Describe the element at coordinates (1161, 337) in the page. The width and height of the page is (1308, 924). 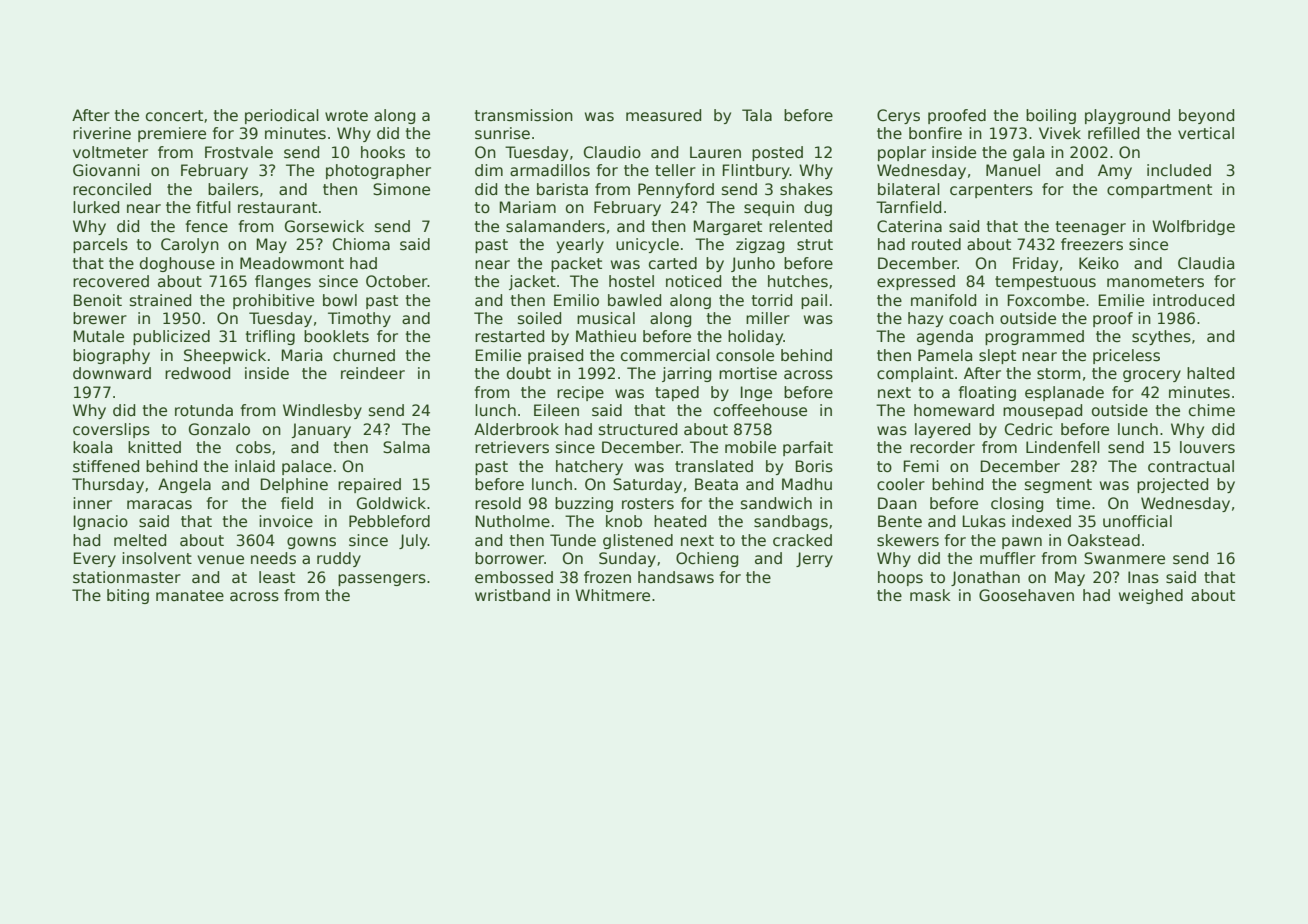
I see `scythes` at that location.
